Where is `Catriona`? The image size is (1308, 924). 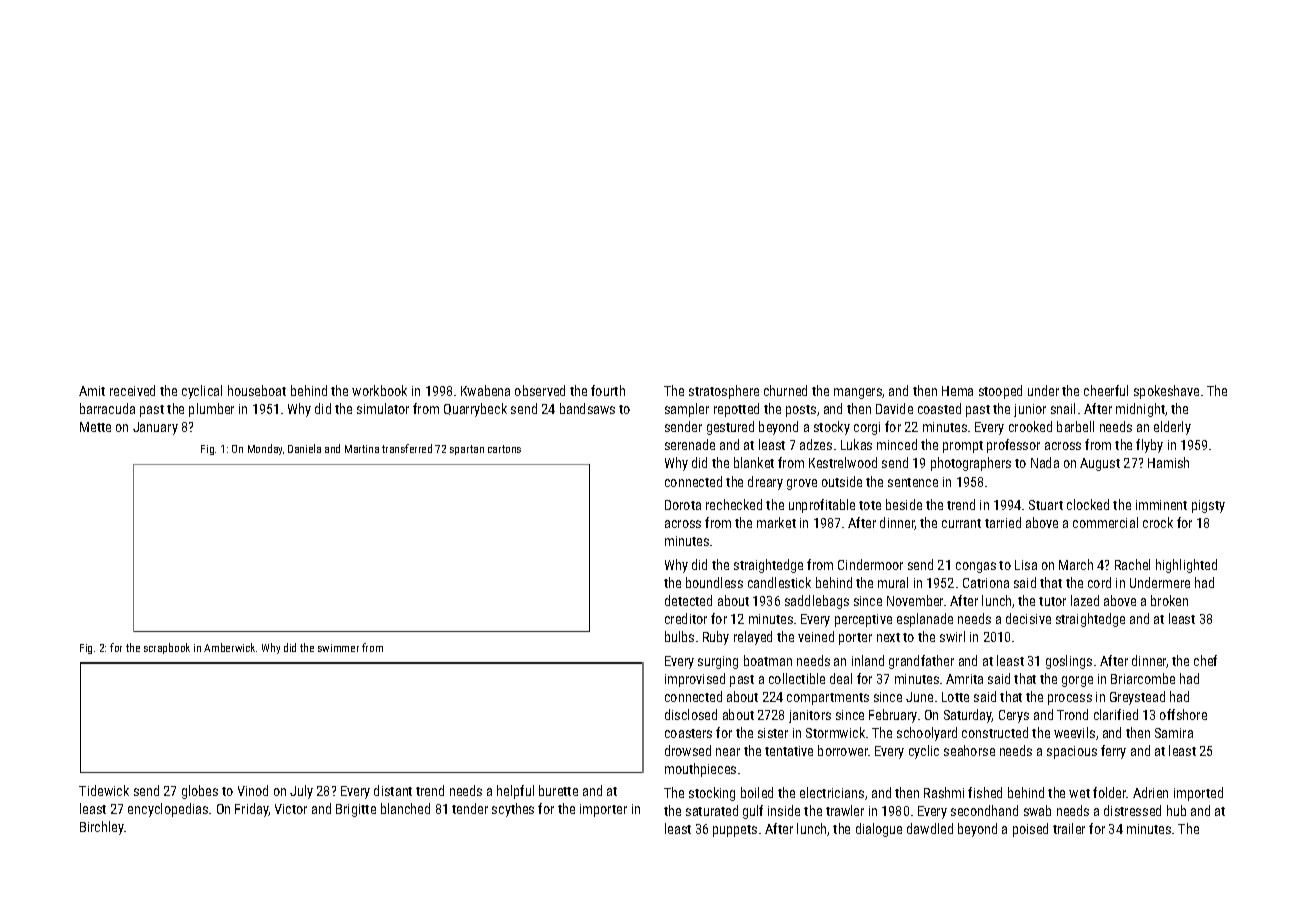
Catriona is located at coordinates (986, 583).
